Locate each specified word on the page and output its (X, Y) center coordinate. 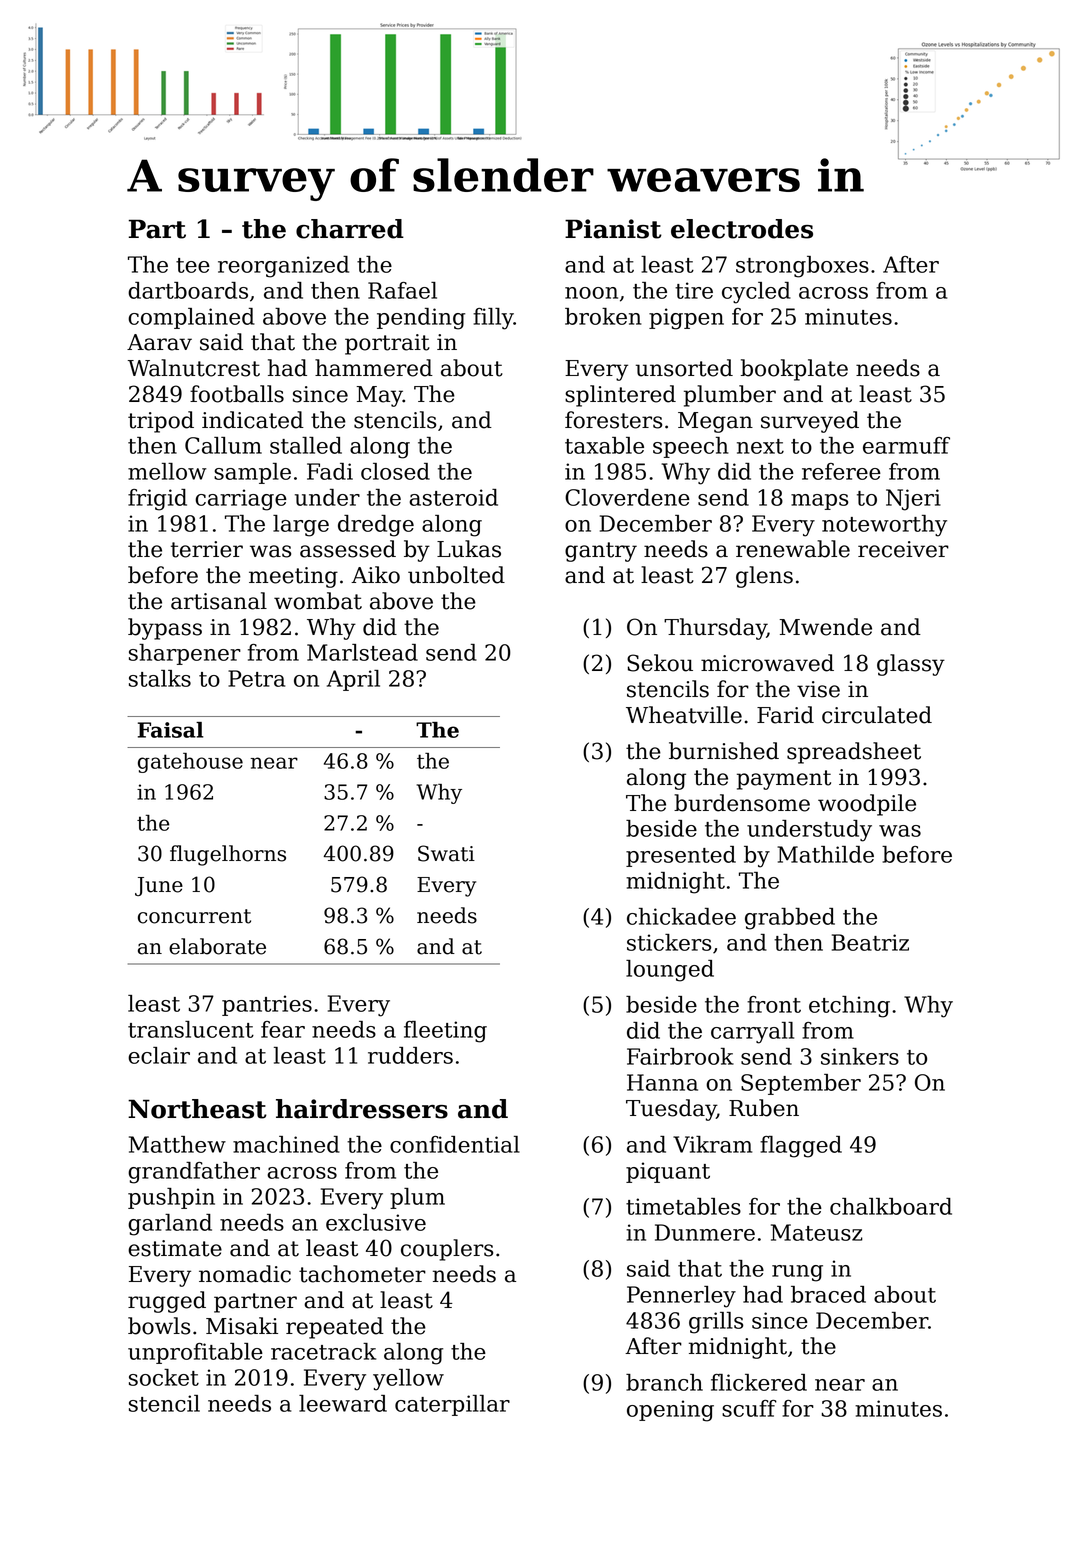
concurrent (194, 916)
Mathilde (825, 854)
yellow (408, 1380)
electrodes (742, 229)
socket (164, 1377)
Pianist (613, 229)
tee (193, 265)
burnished (724, 751)
